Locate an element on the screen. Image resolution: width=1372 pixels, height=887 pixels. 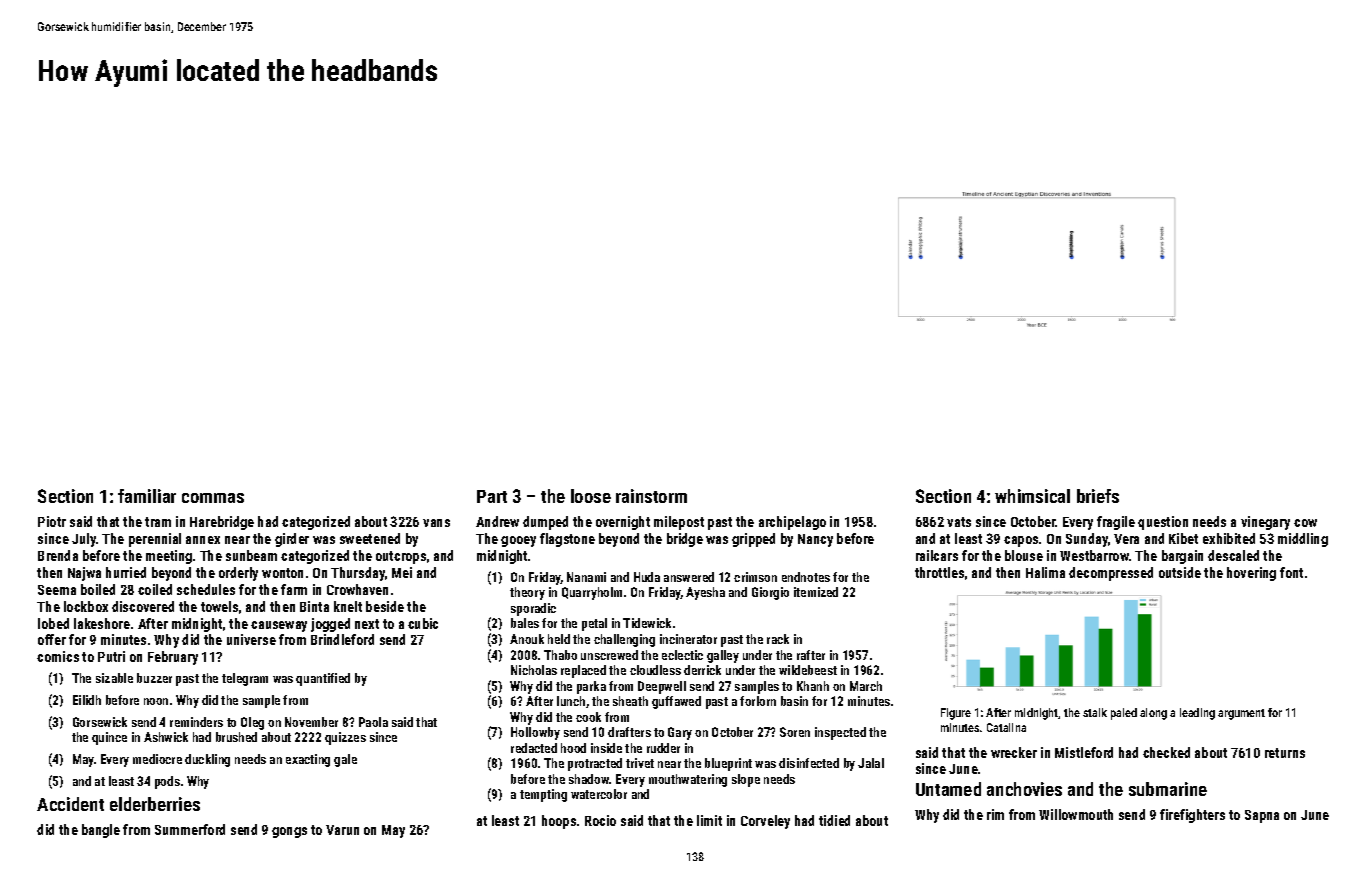
briefs is located at coordinates (1098, 496).
